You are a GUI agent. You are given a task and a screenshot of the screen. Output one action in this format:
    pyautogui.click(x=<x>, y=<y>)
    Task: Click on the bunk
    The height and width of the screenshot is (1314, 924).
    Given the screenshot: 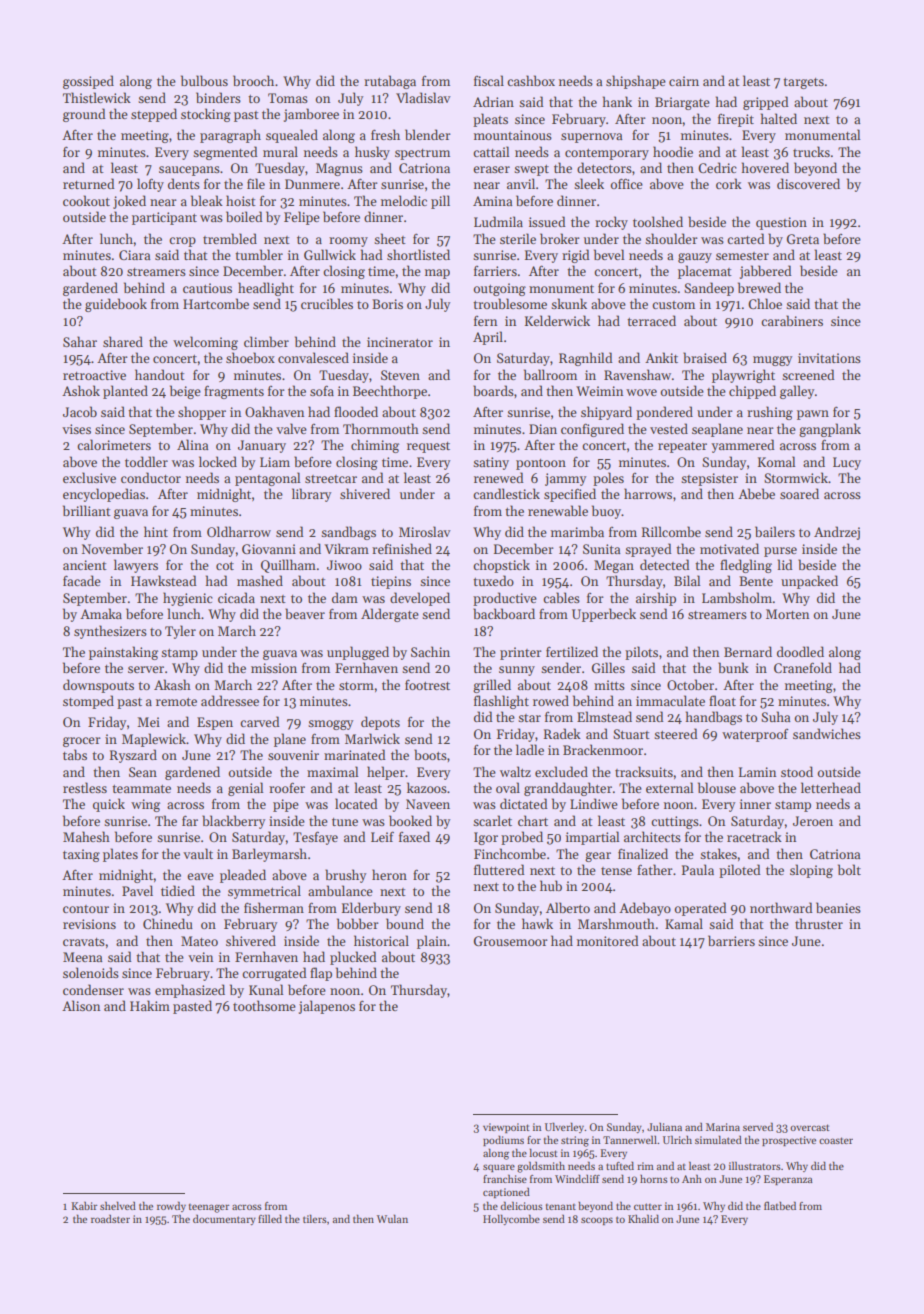 What is the action you would take?
    pyautogui.click(x=733, y=667)
